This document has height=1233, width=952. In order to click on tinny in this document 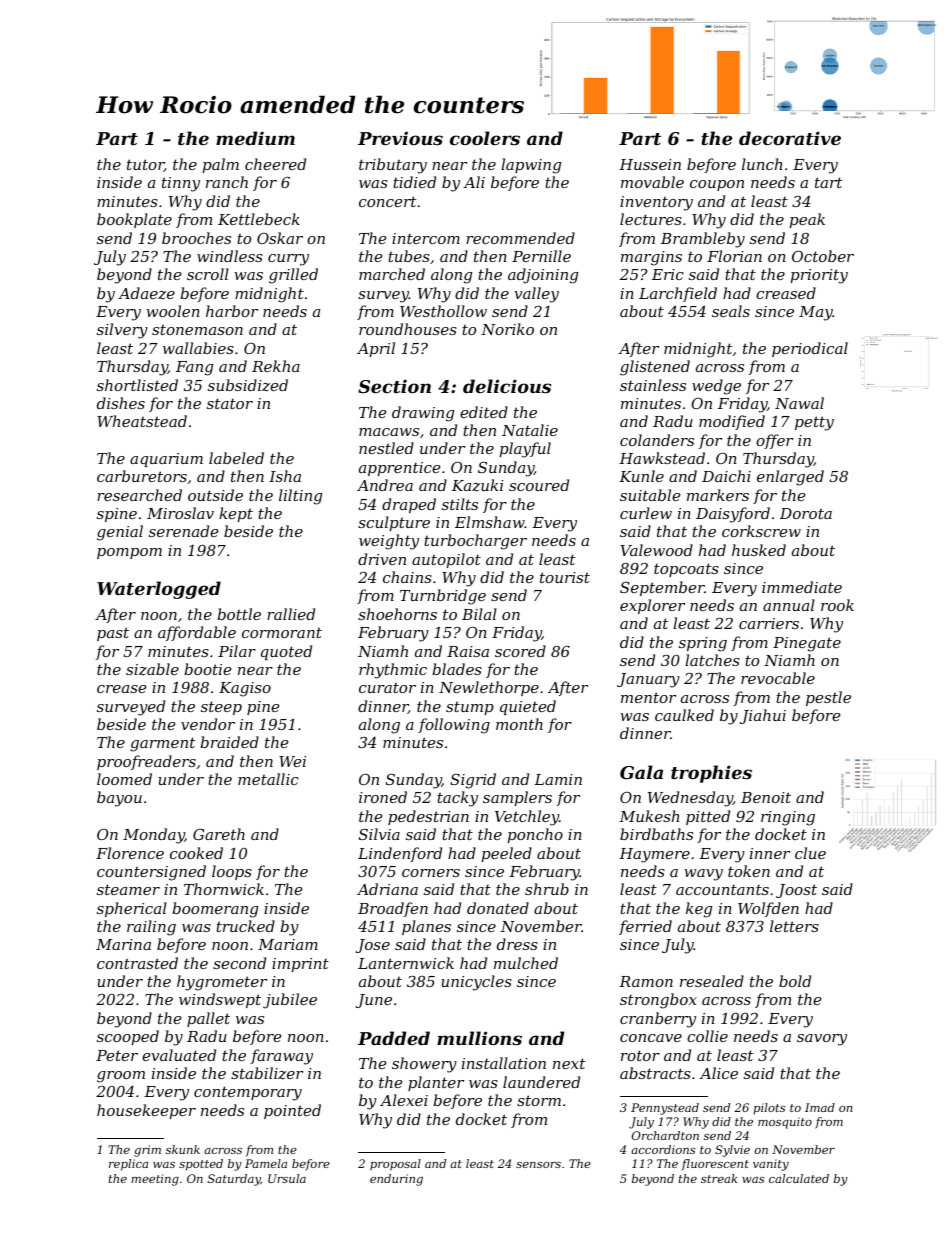, I will do `click(181, 184)`.
